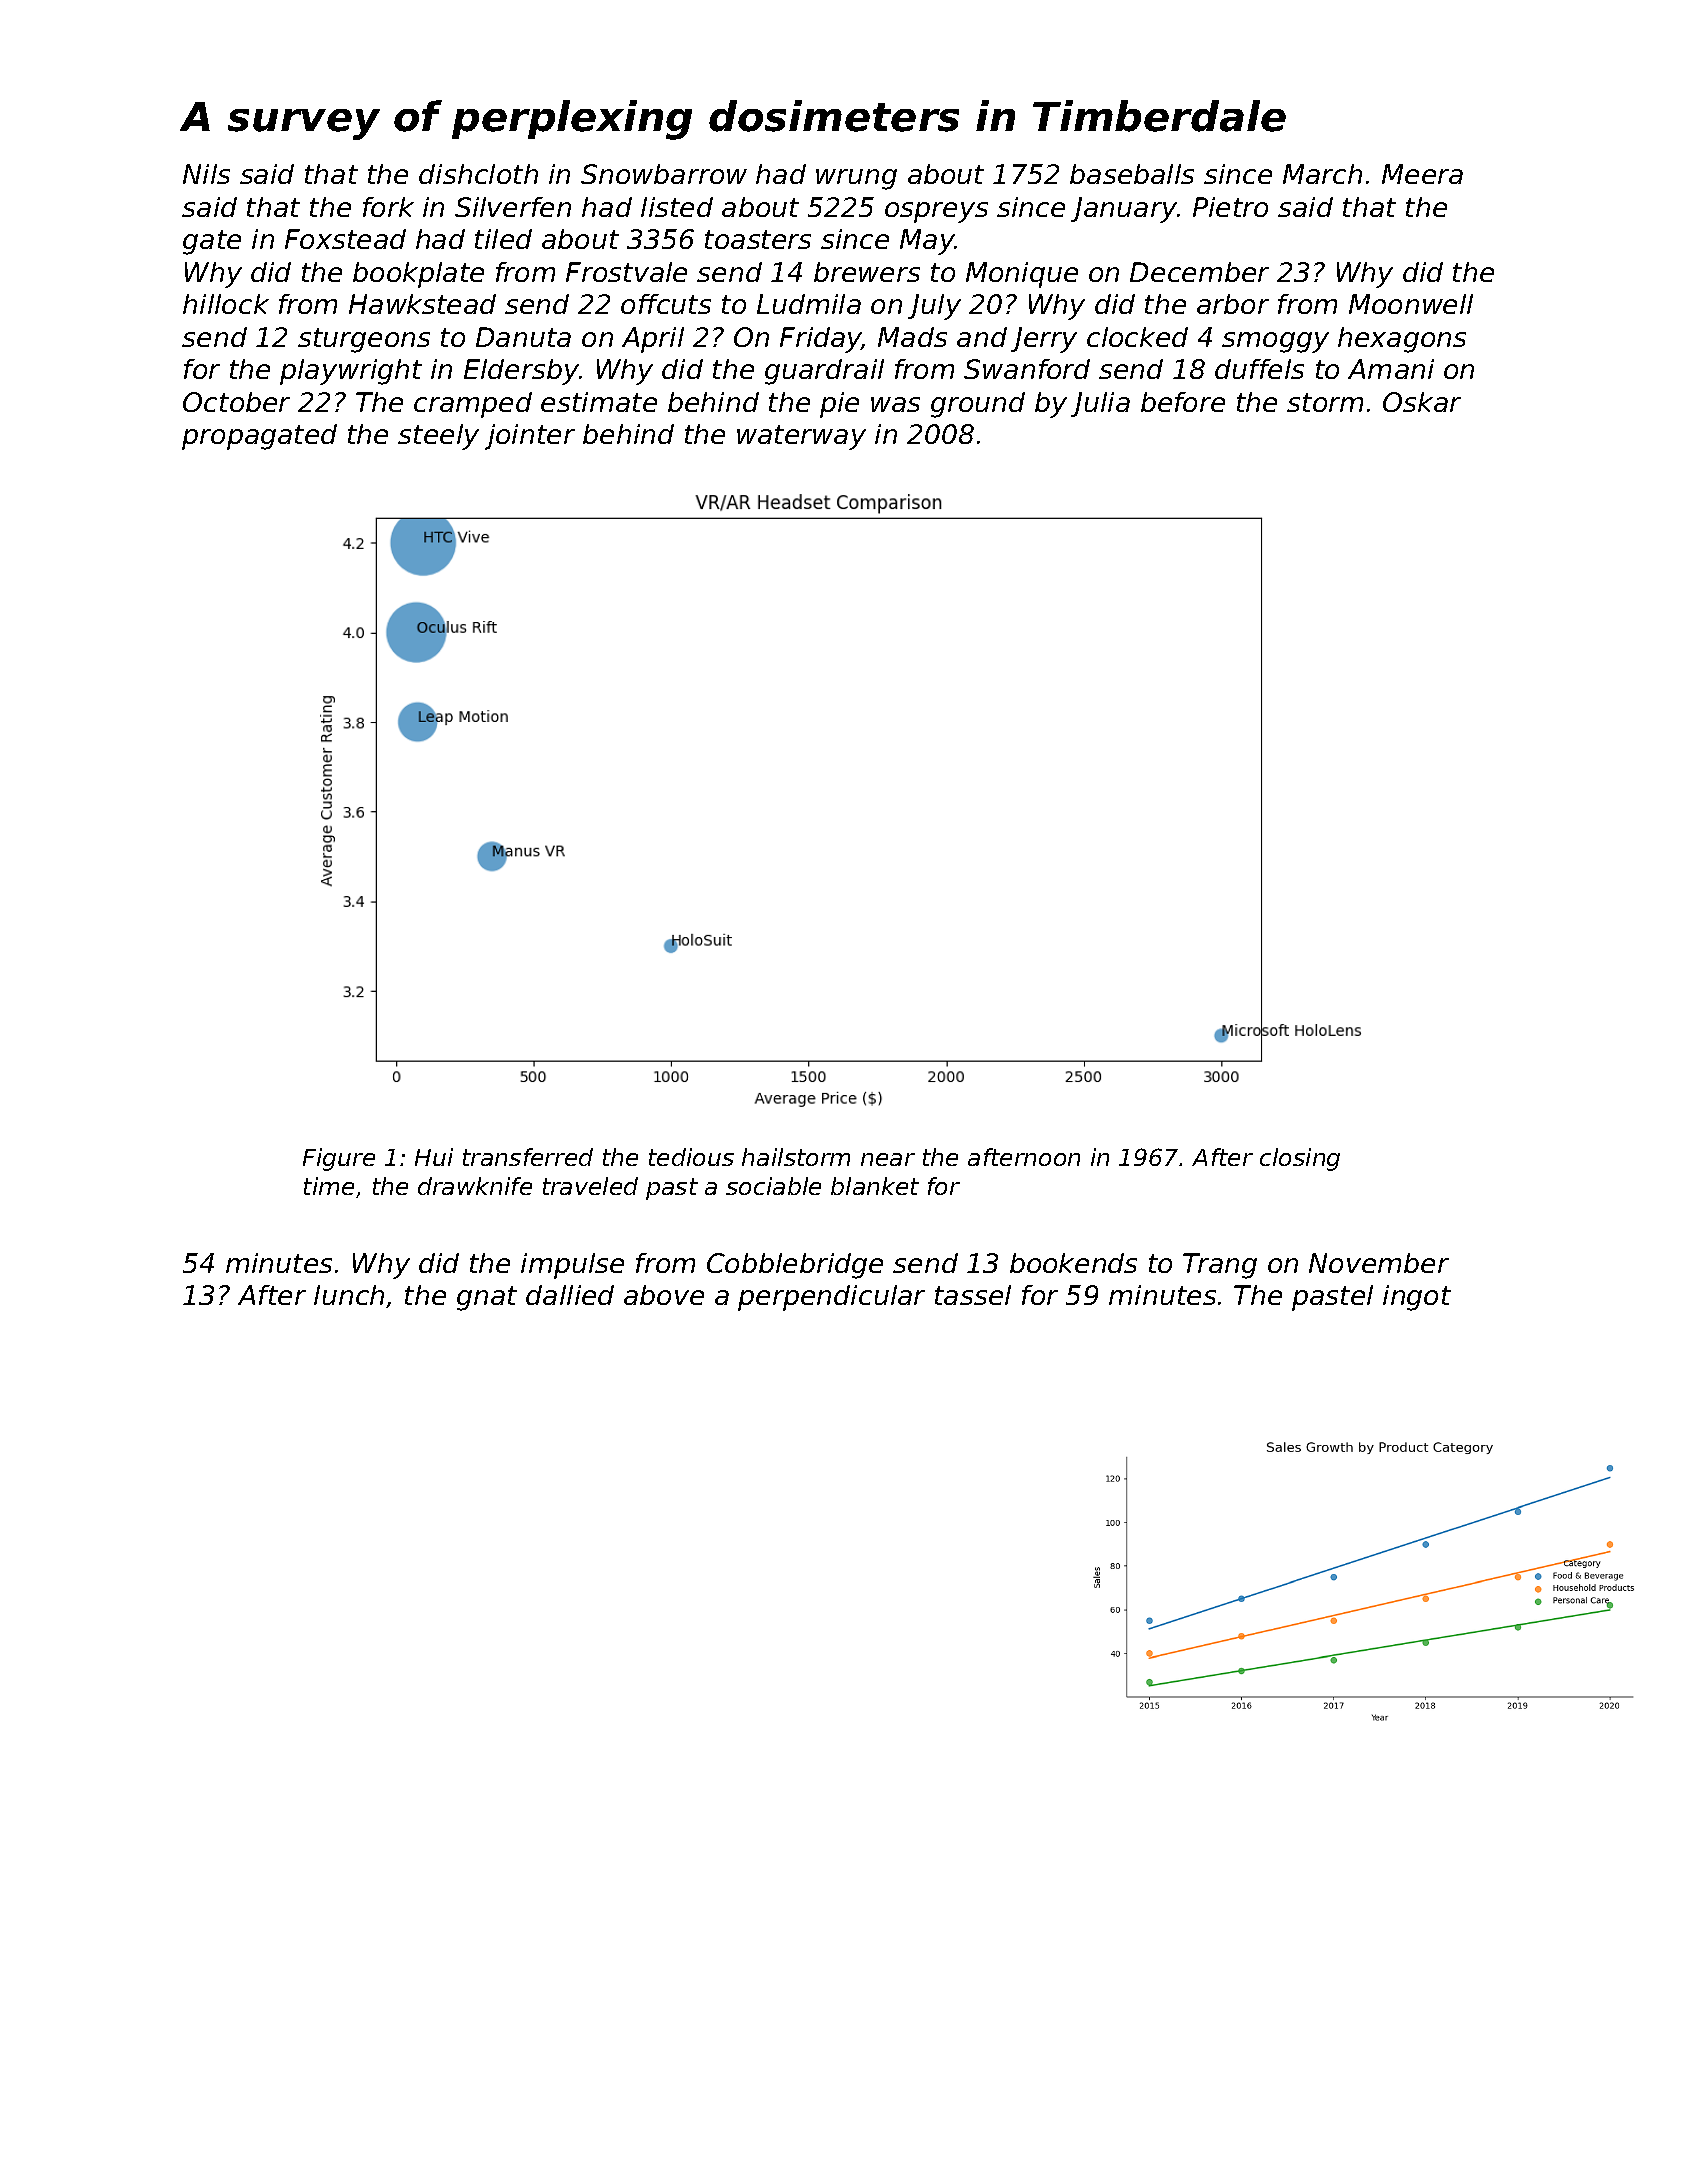  Describe the element at coordinates (973, 1295) in the document. I see `tassel` at that location.
